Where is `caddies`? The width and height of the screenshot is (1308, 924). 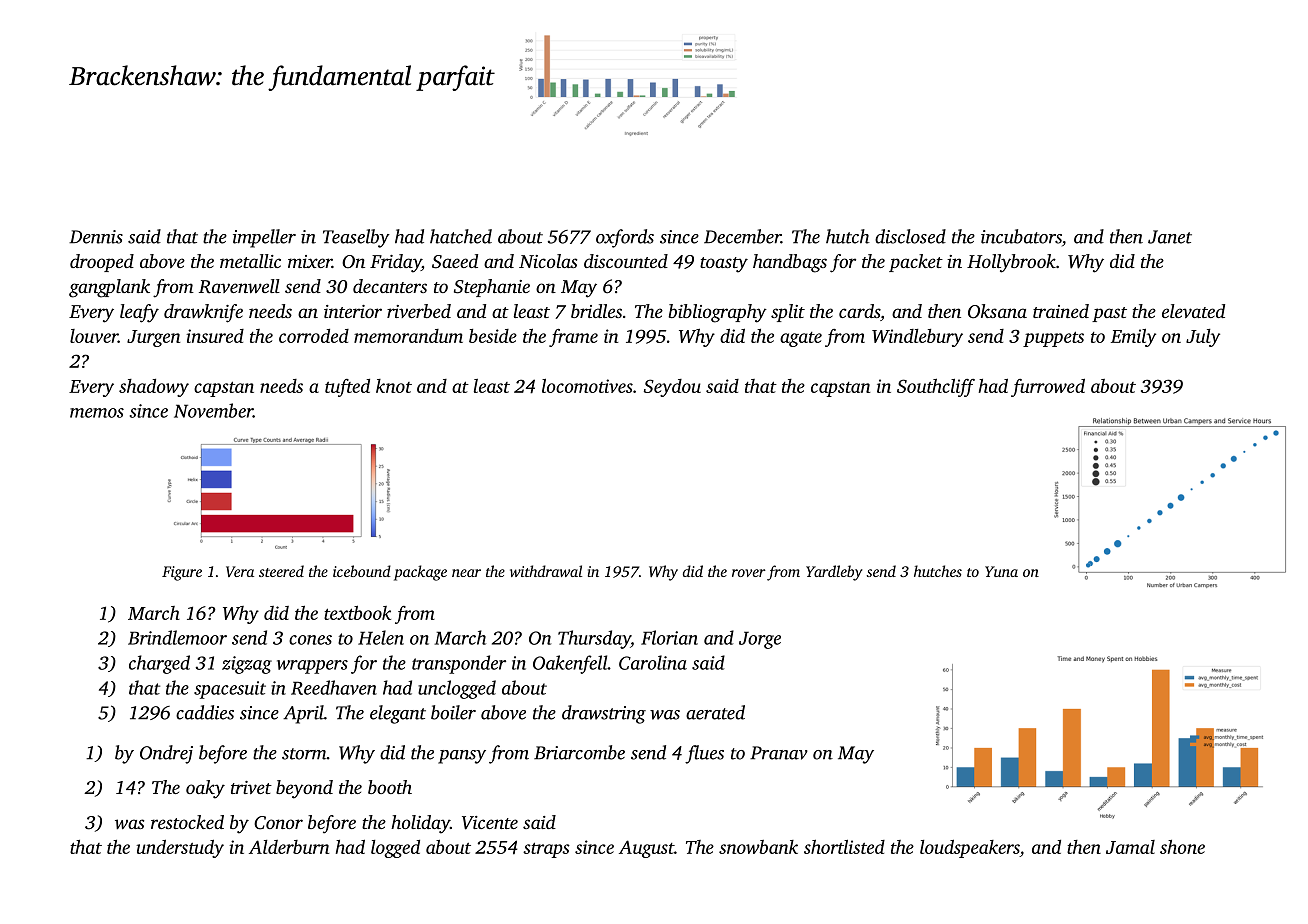
caddies is located at coordinates (205, 712).
